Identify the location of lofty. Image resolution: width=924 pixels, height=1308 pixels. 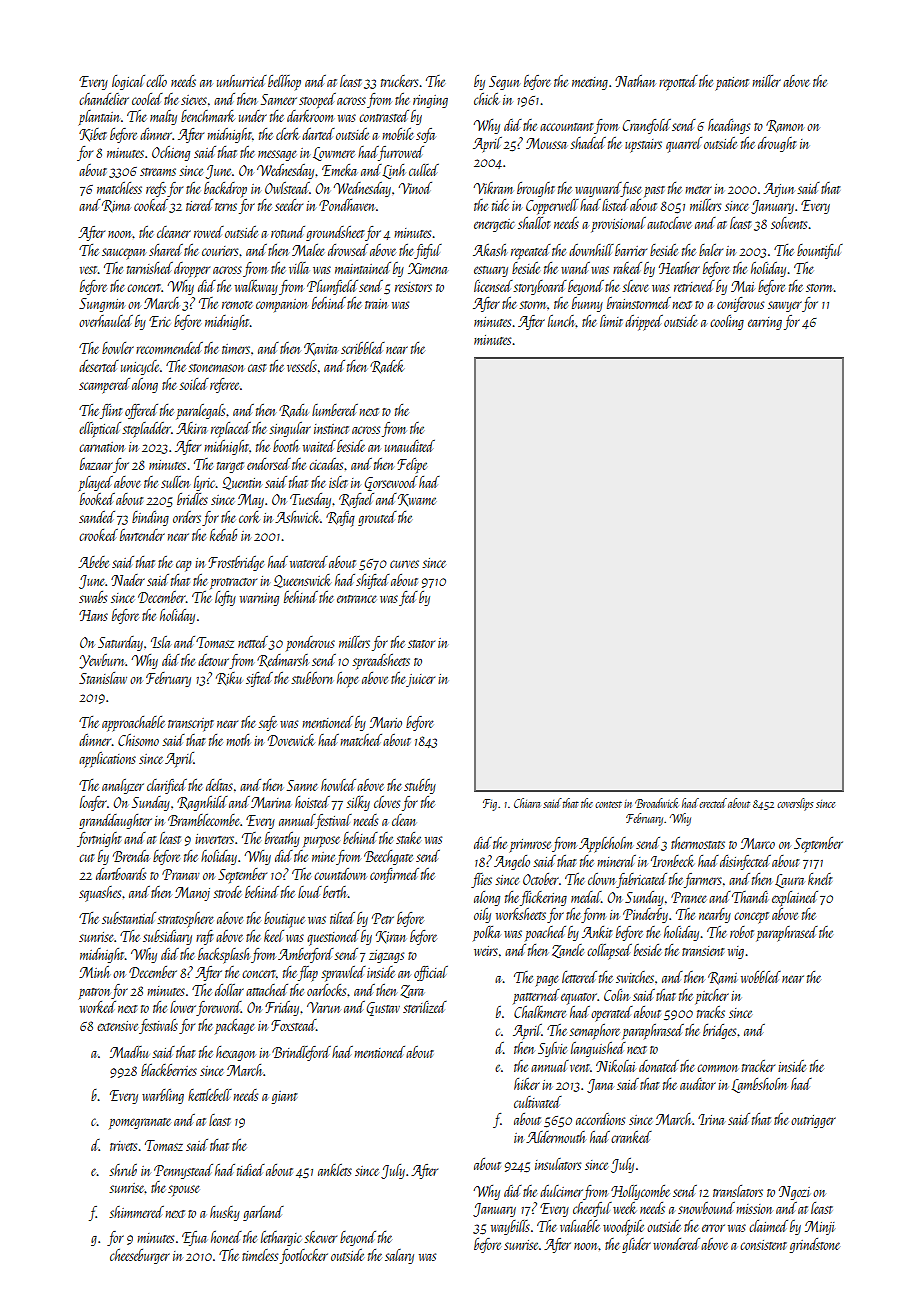
(225, 598).
